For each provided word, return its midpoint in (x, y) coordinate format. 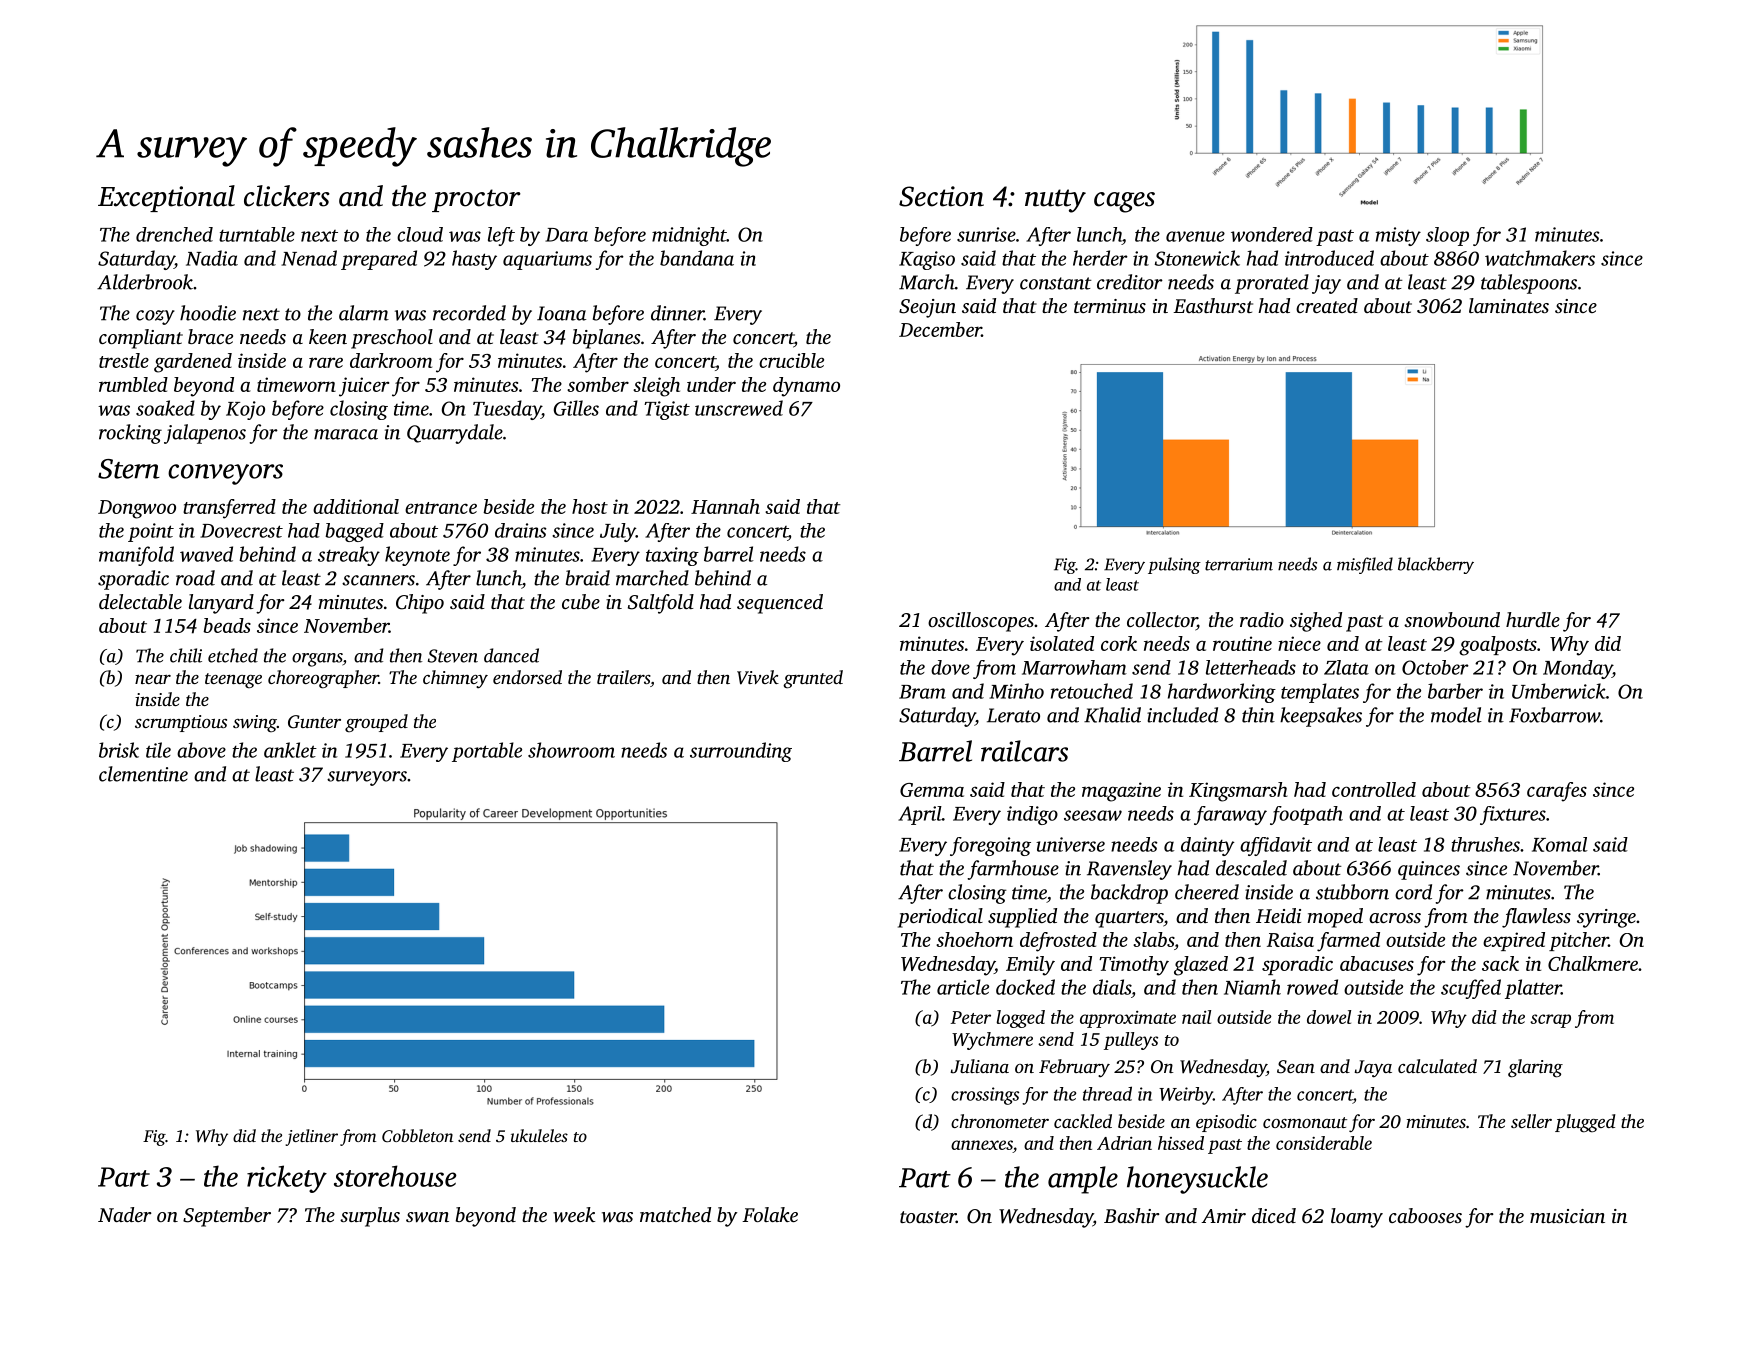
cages (1124, 202)
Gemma (932, 790)
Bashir (1132, 1215)
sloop (1447, 236)
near (153, 679)
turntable (257, 234)
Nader (125, 1214)
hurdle (1533, 619)
